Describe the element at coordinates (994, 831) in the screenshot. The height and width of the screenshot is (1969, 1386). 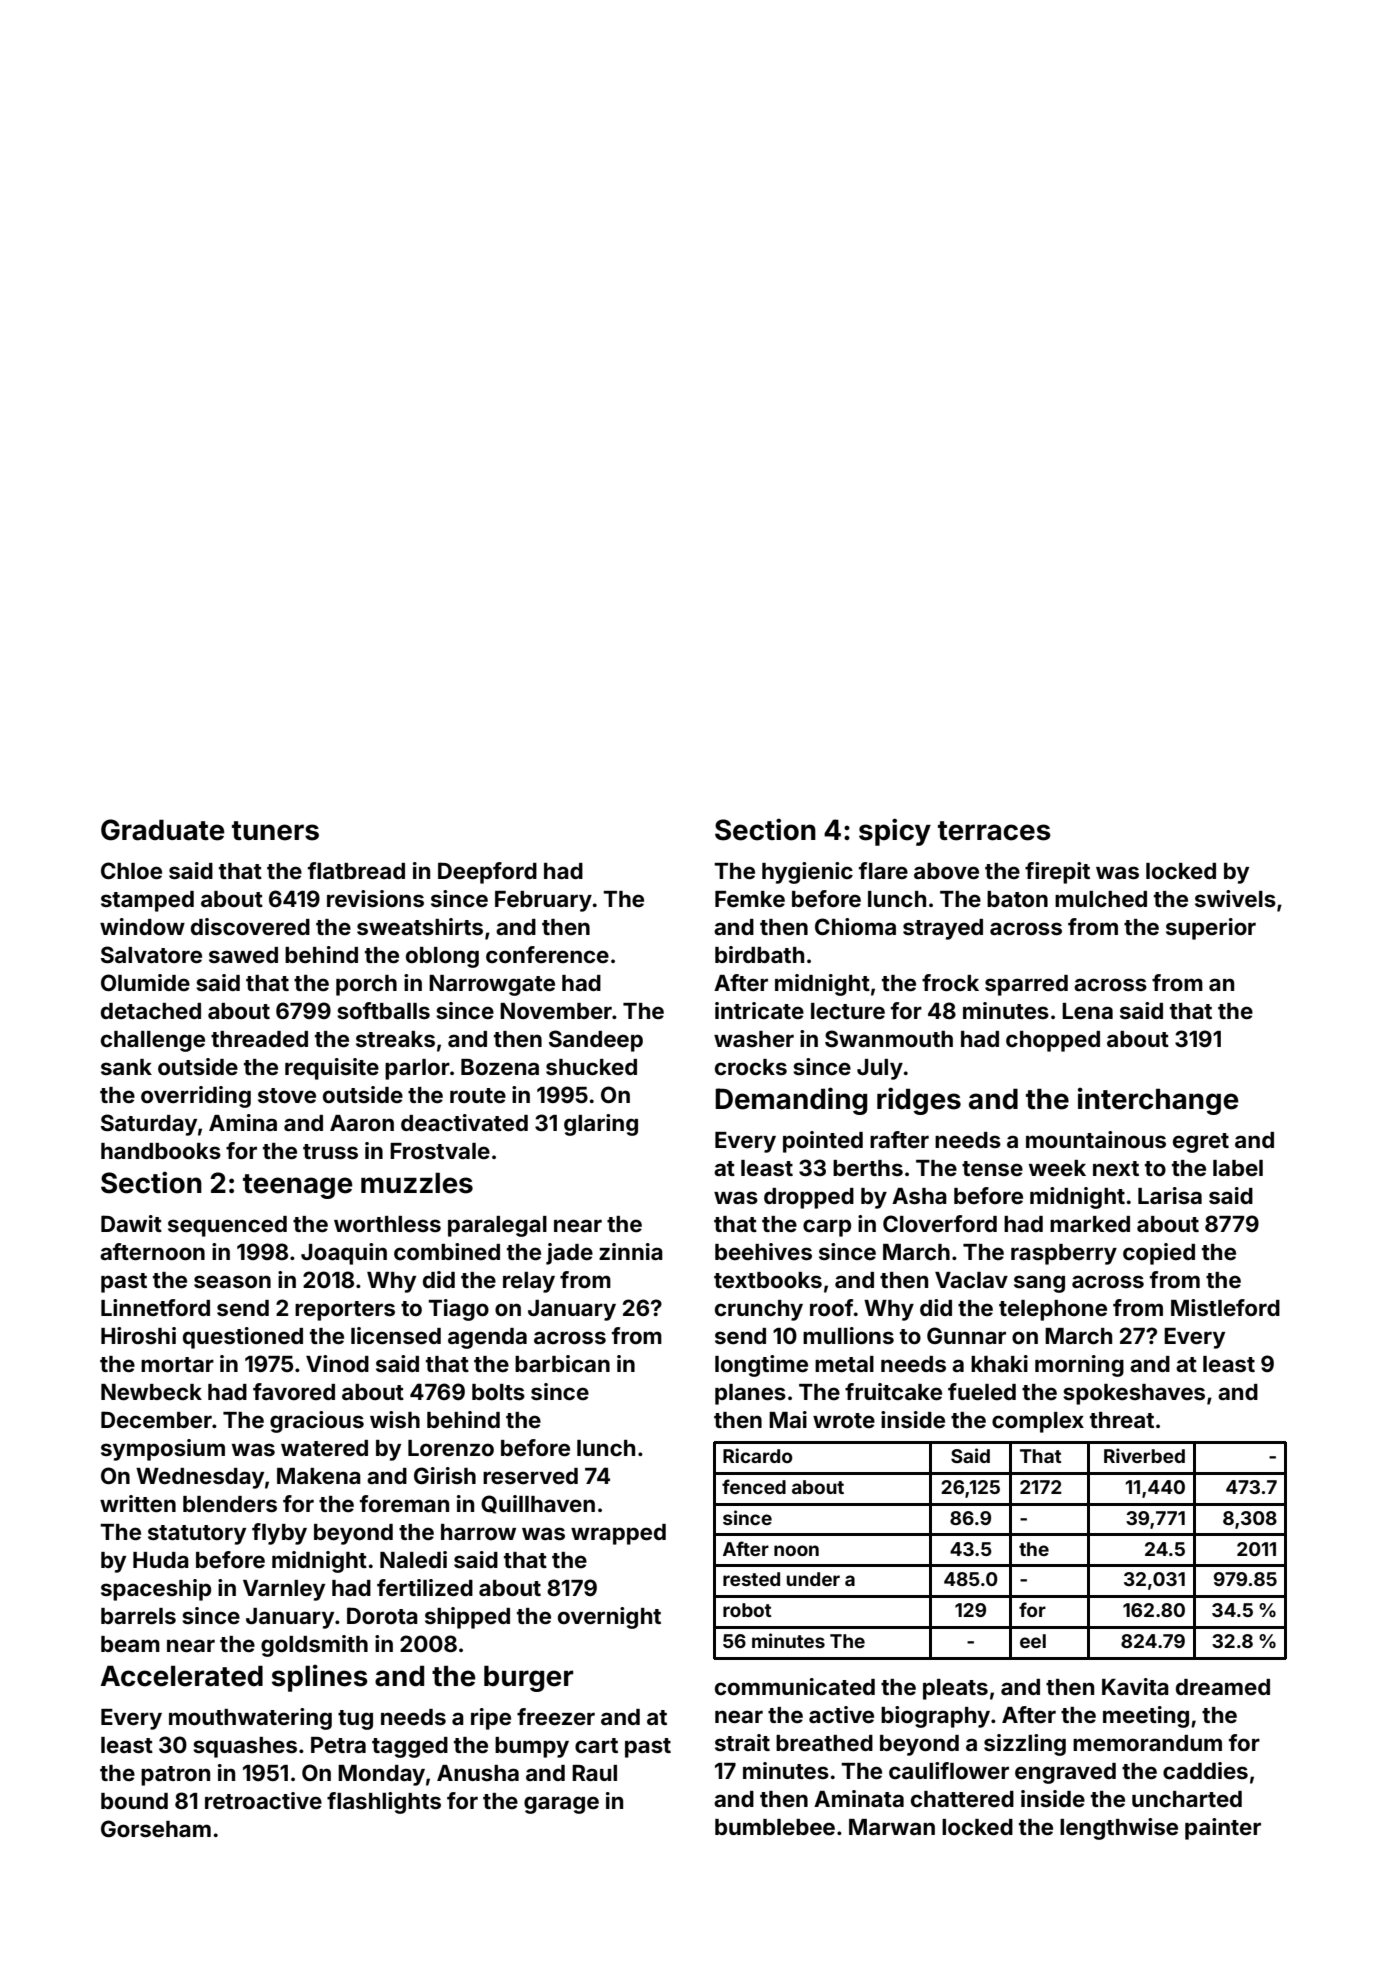
I see `terraces` at that location.
